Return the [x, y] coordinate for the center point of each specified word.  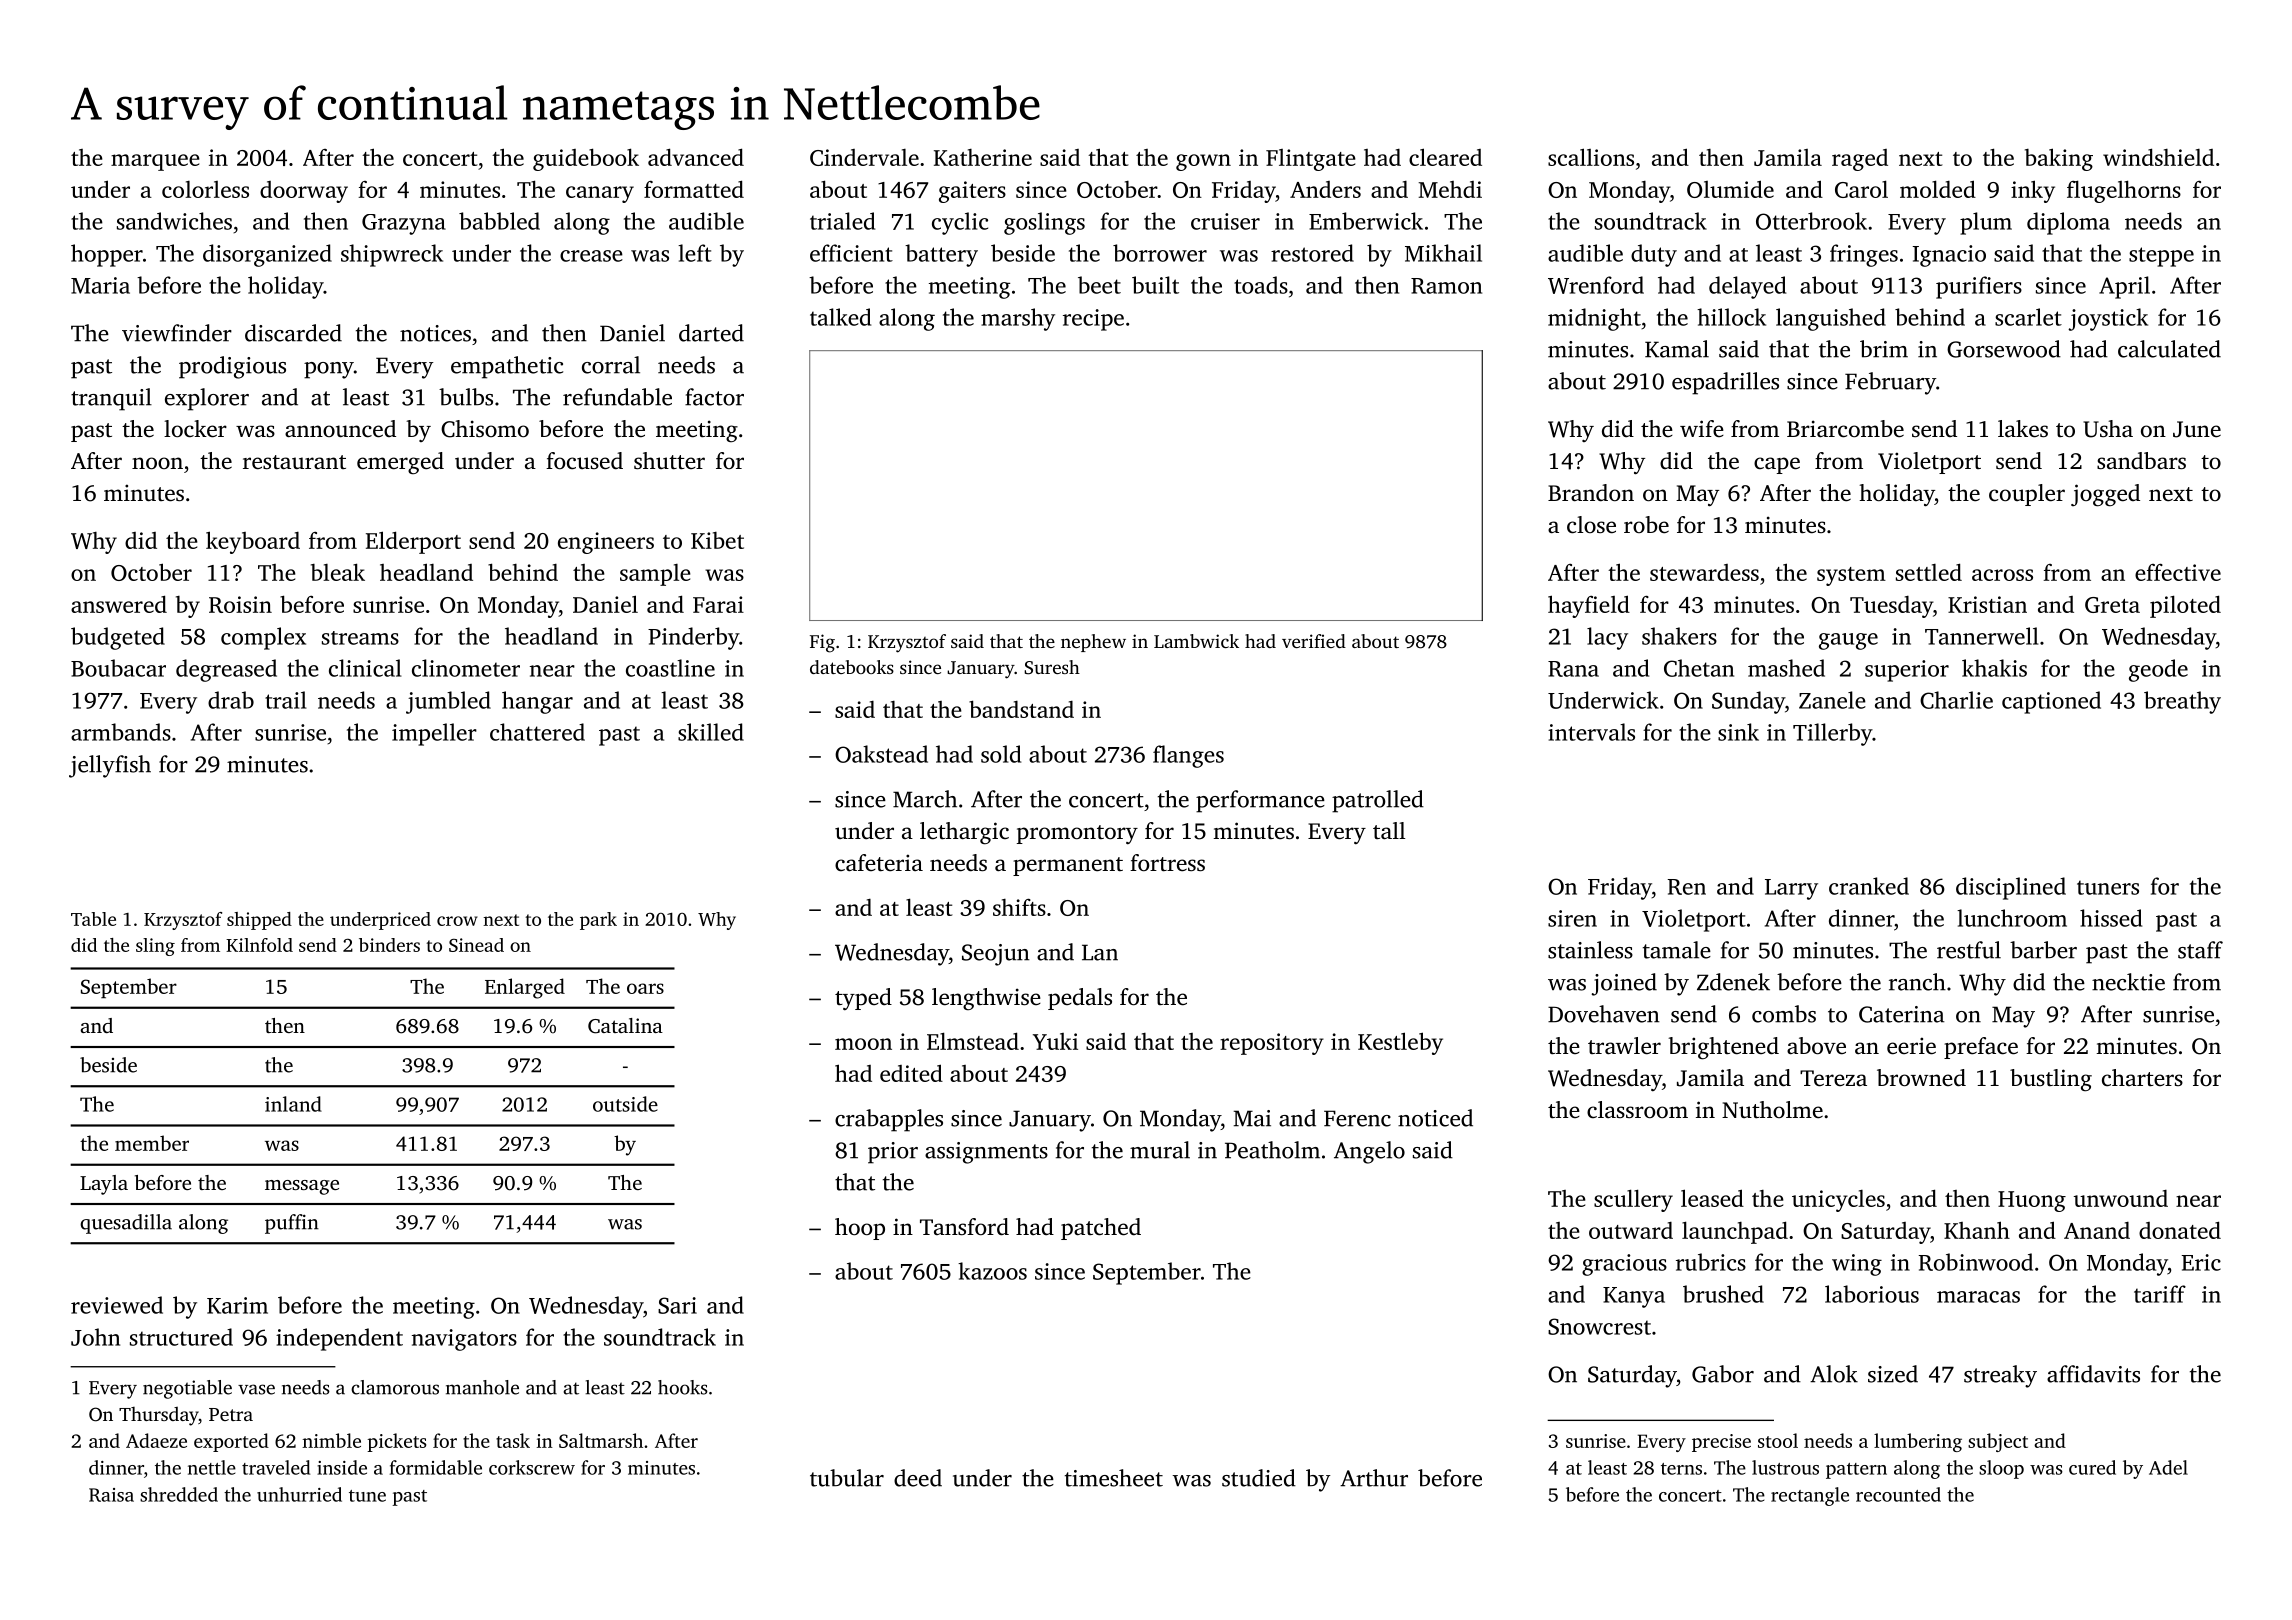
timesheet [1114, 1478]
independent [339, 1339]
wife [1702, 428]
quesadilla [126, 1224]
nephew [1093, 643]
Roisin [240, 604]
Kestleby [1400, 1043]
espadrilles [1725, 383]
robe [1646, 525]
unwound [2121, 1198]
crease [591, 256]
